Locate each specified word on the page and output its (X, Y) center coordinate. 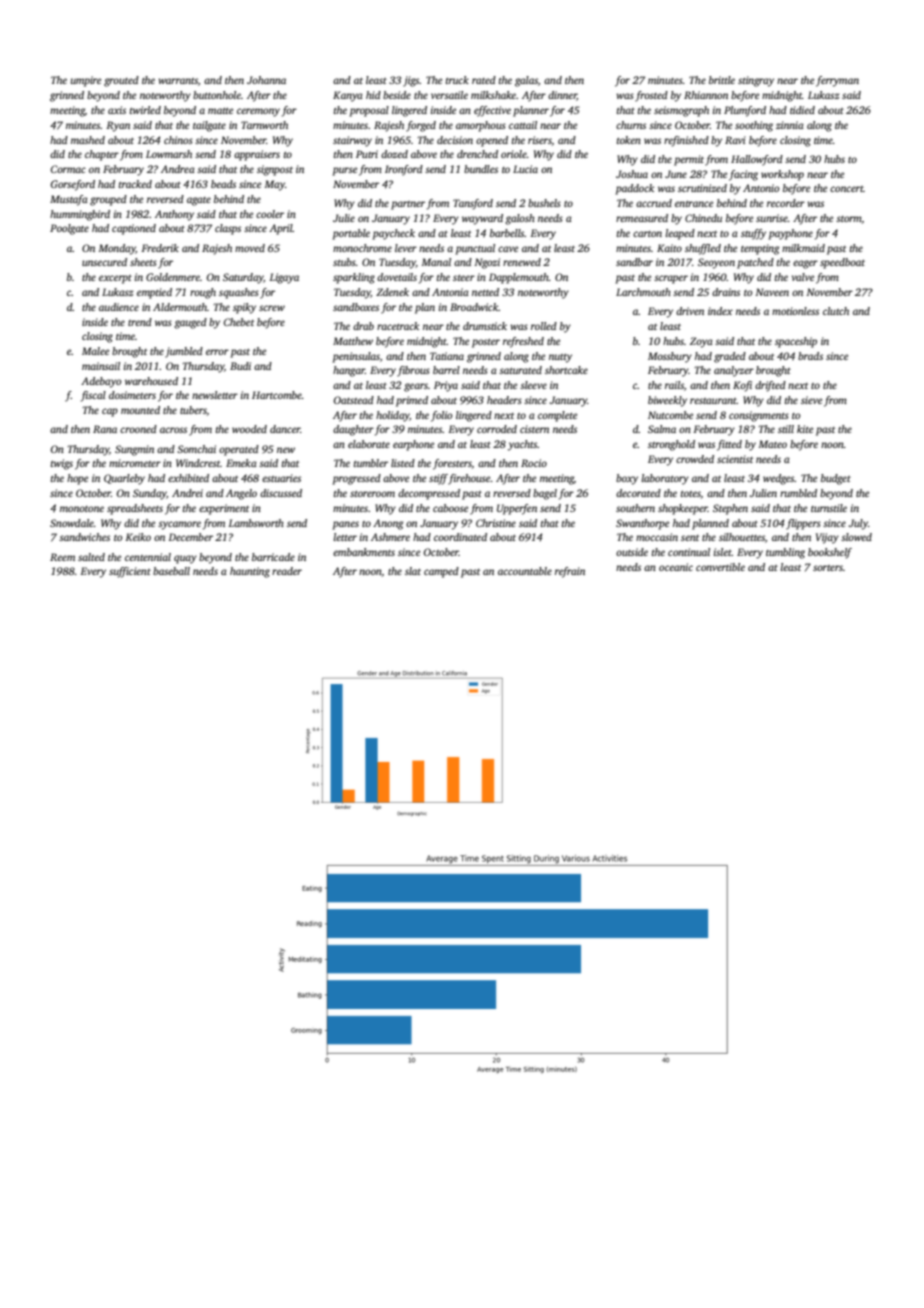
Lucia (525, 169)
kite (805, 429)
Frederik (160, 248)
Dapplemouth (519, 278)
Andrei (187, 493)
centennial (148, 557)
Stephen (730, 509)
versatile (449, 95)
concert (847, 189)
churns (631, 125)
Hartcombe (277, 395)
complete (557, 416)
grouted (121, 81)
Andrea (178, 169)
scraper (671, 279)
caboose (450, 508)
